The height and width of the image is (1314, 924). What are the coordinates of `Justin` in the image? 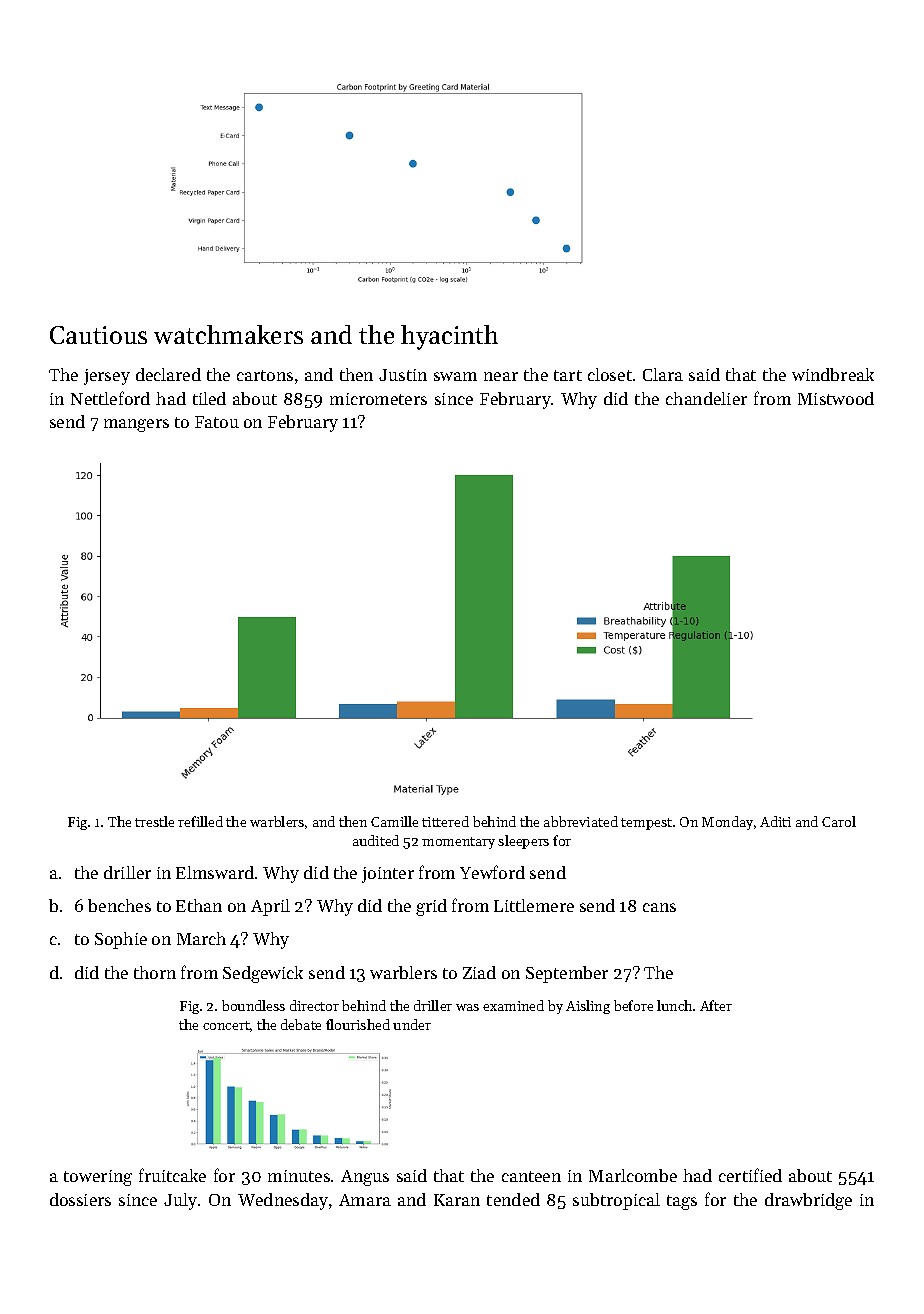 It's located at (403, 375).
